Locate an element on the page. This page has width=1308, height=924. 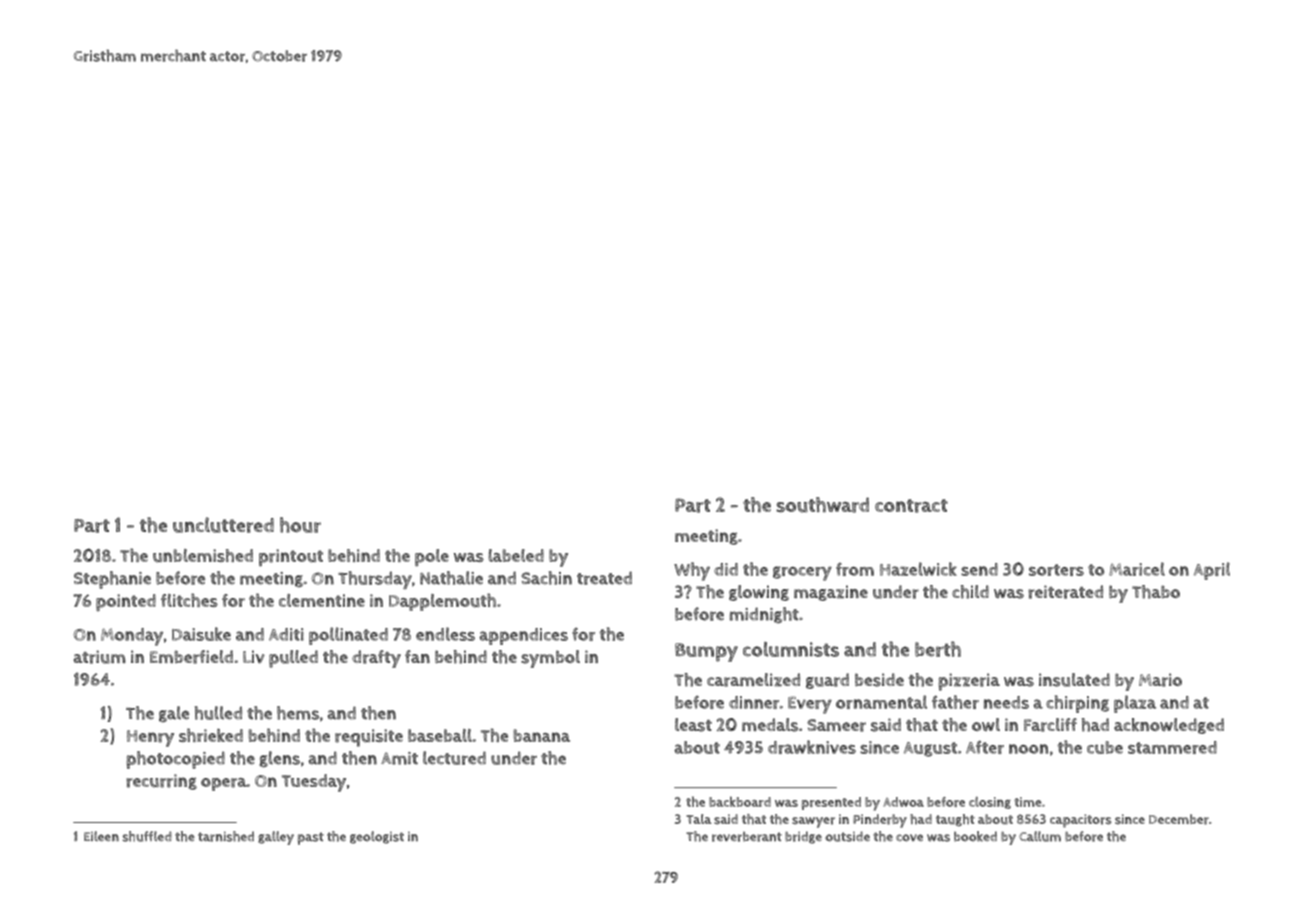
guard is located at coordinates (827, 681).
